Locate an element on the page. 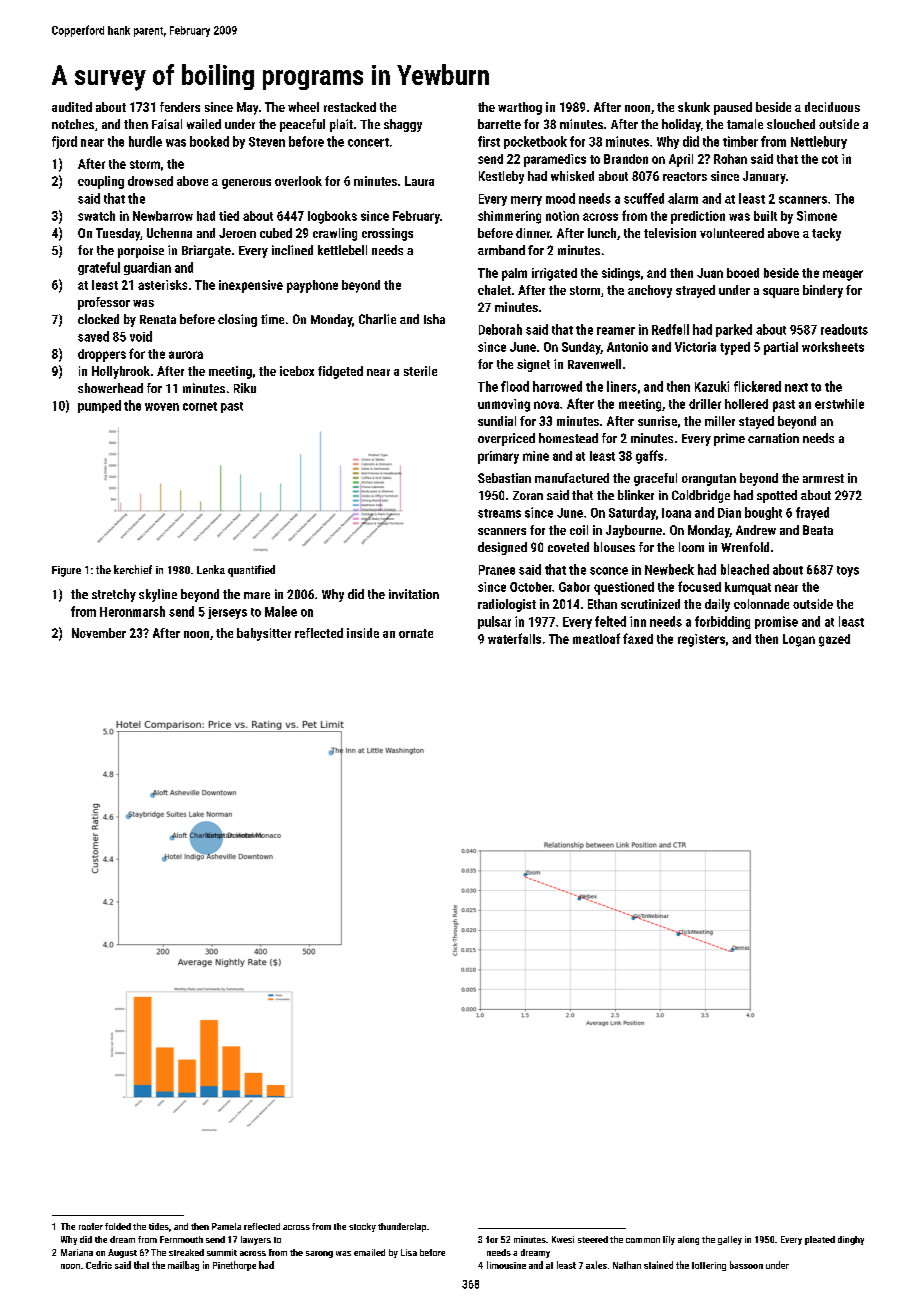  Cedric is located at coordinates (99, 1265).
